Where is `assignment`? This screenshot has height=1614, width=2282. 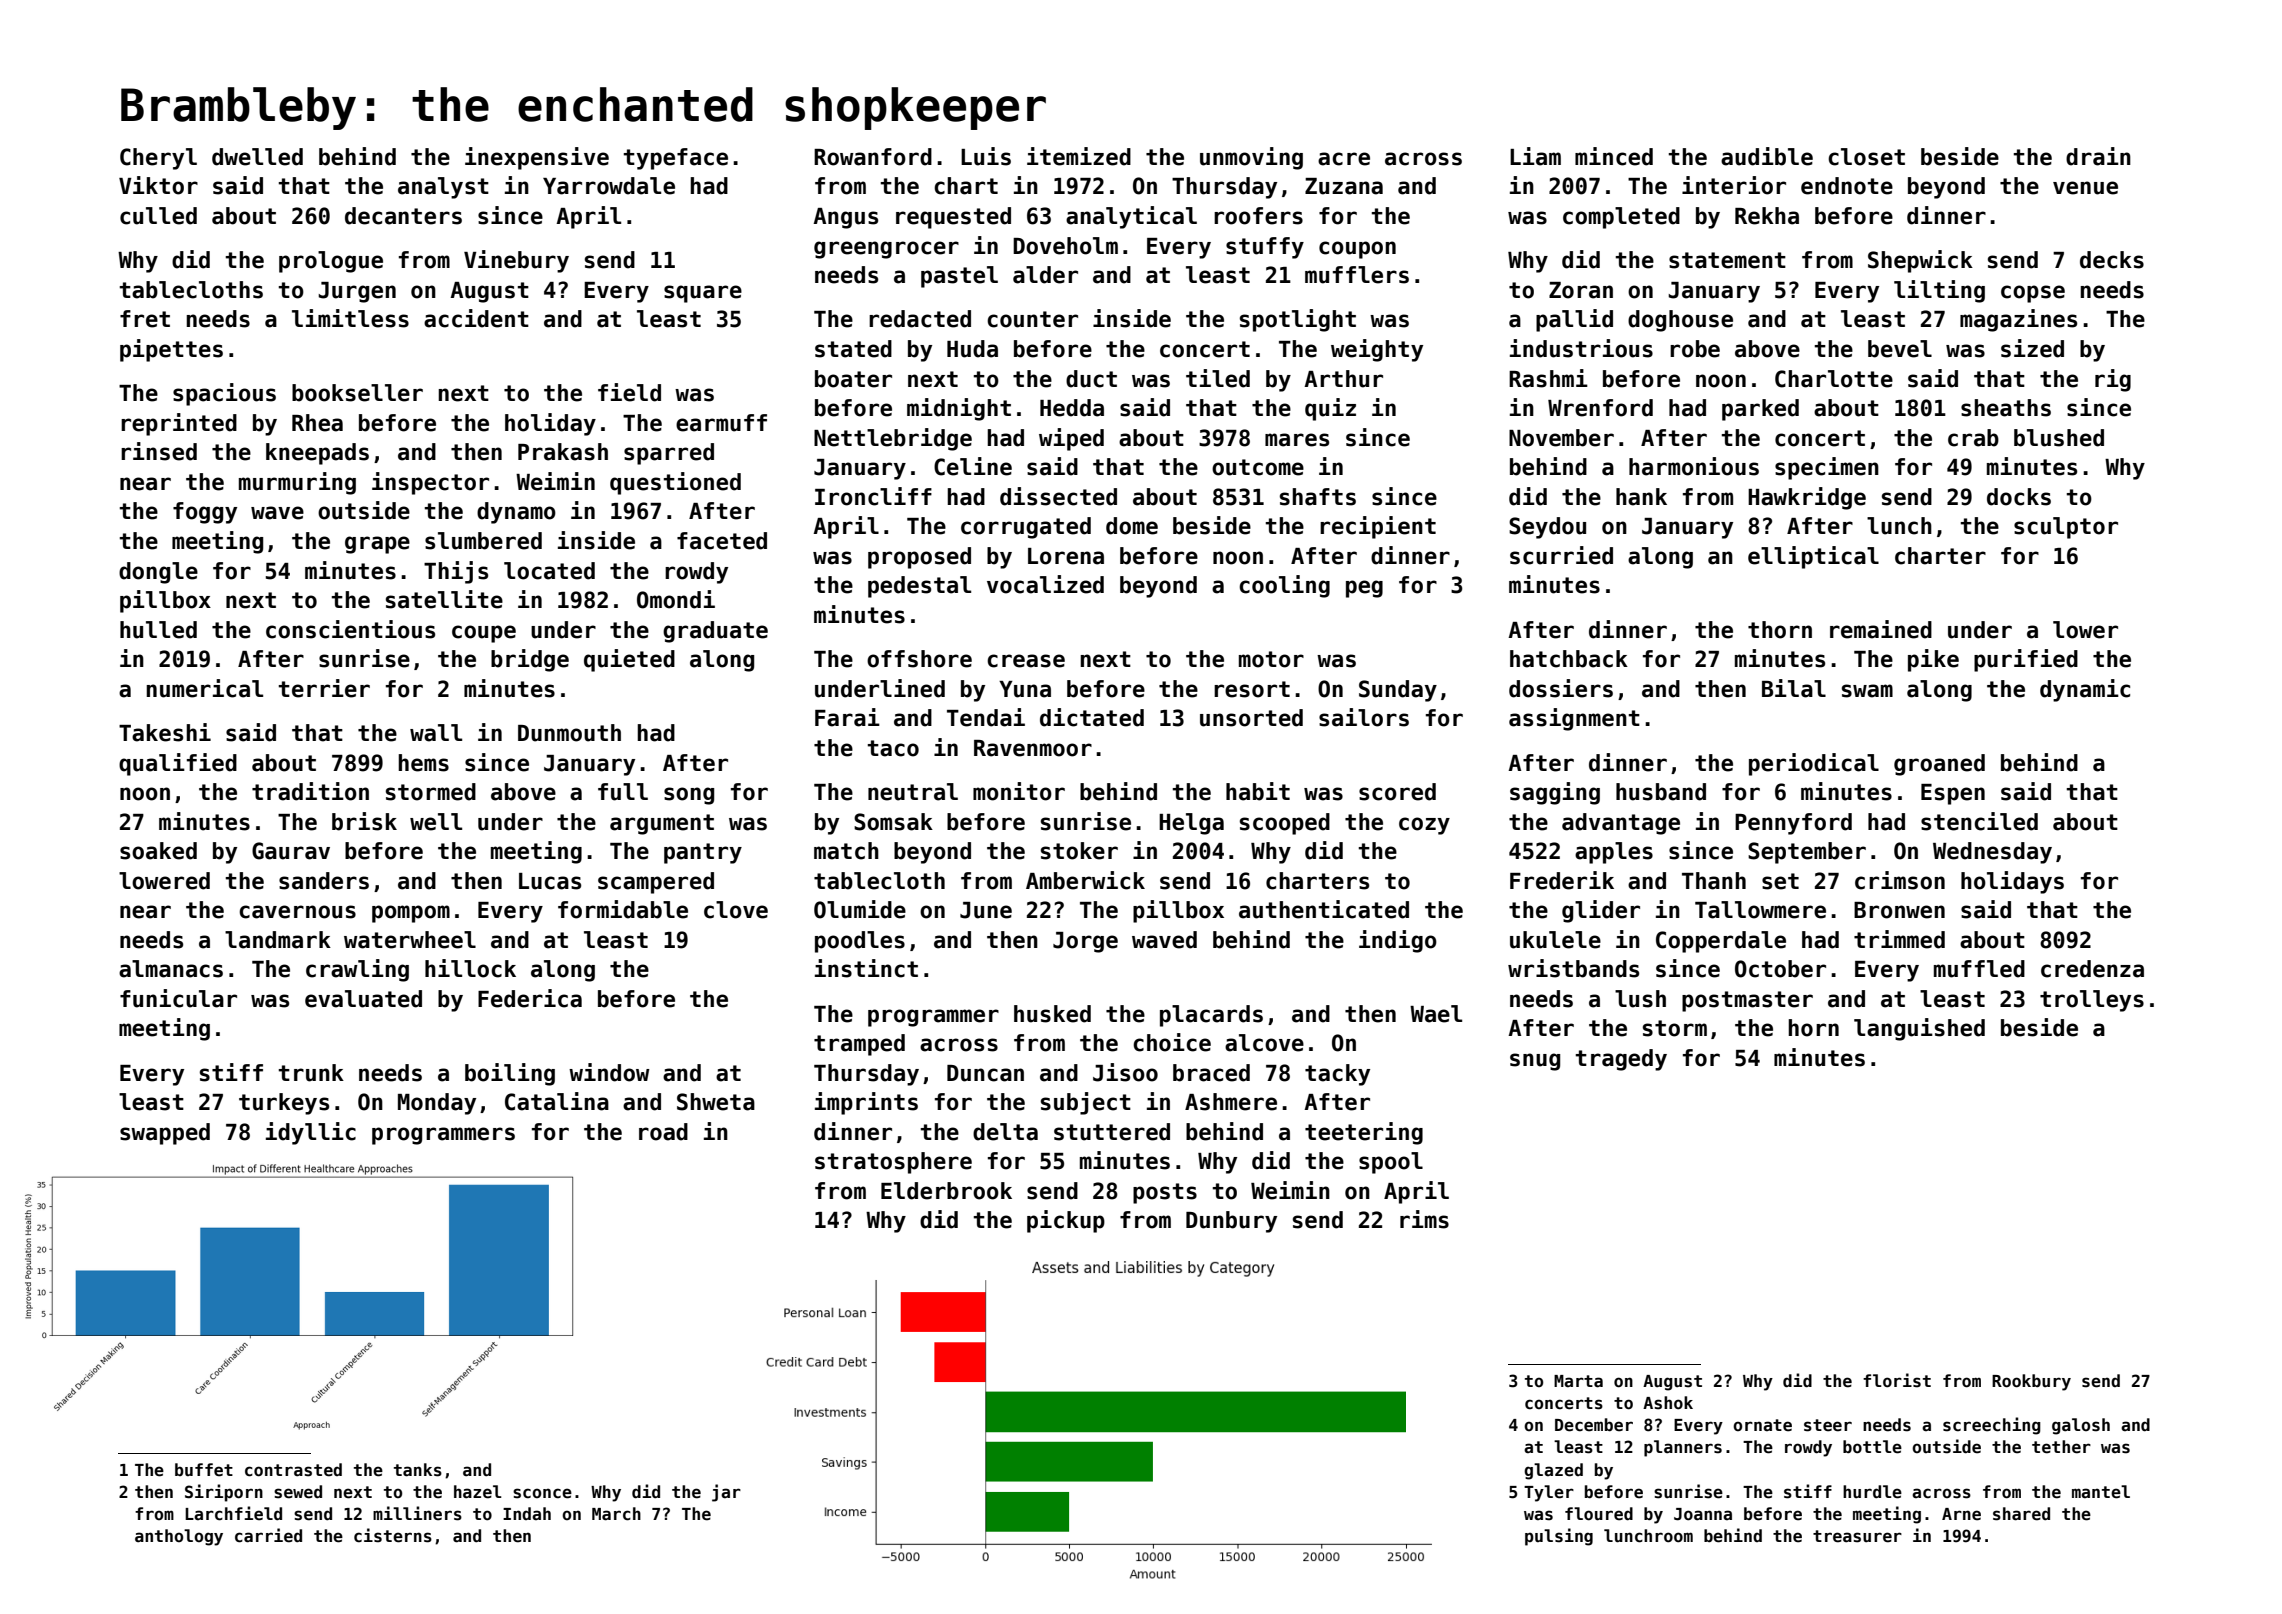 assignment is located at coordinates (1574, 719).
